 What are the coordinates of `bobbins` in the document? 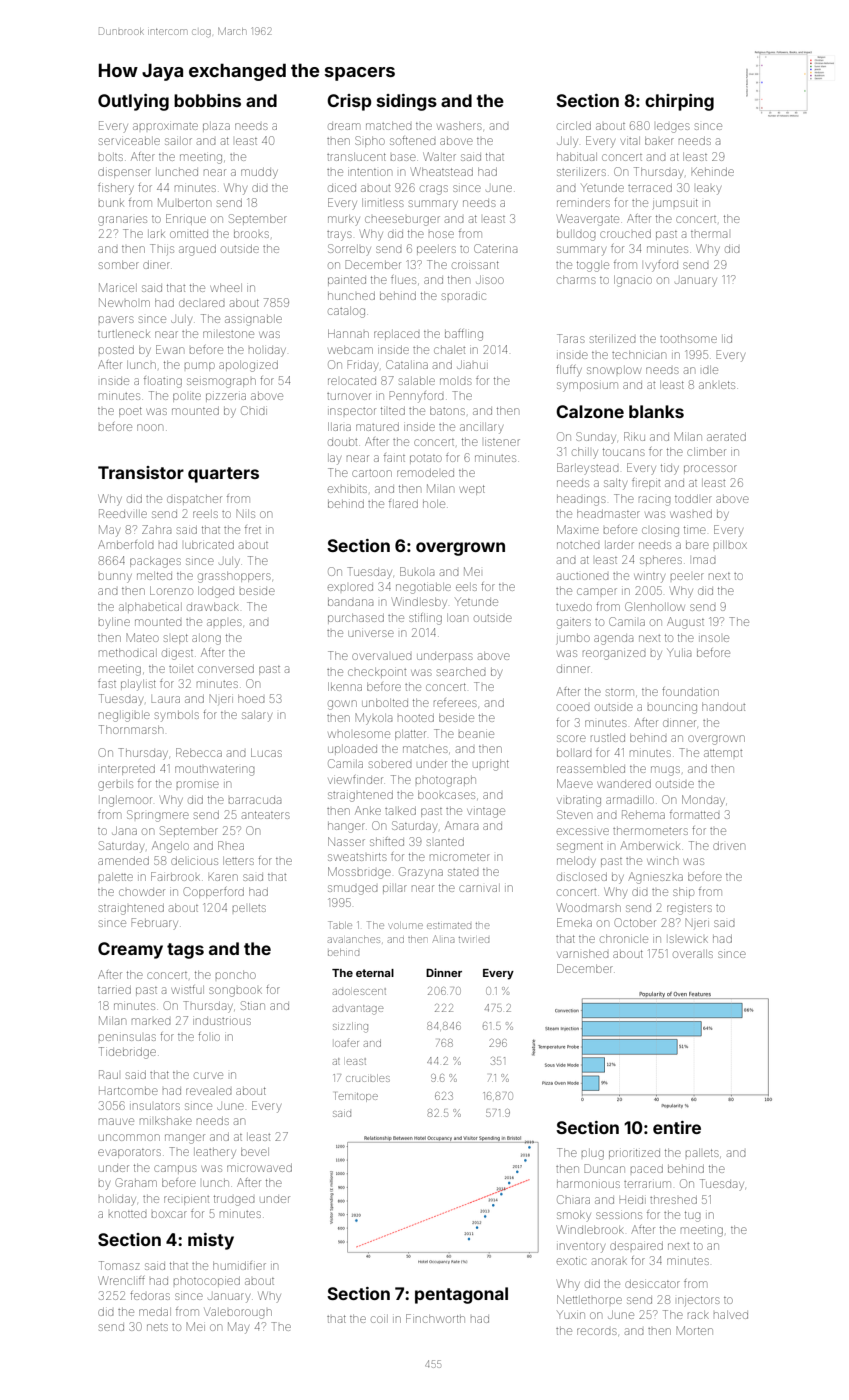 It's located at (207, 100).
